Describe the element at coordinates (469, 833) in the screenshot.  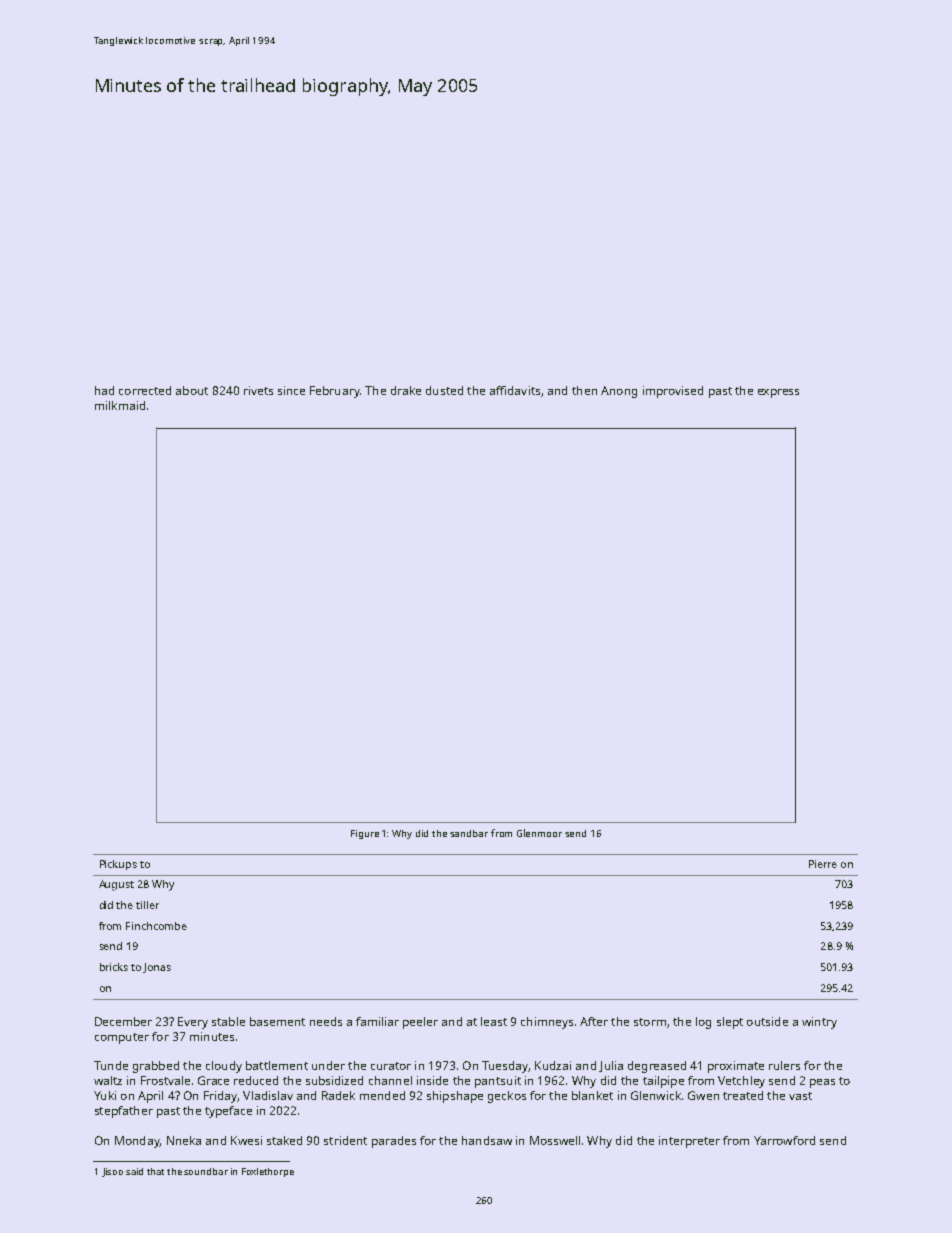
I see `sandbar` at that location.
